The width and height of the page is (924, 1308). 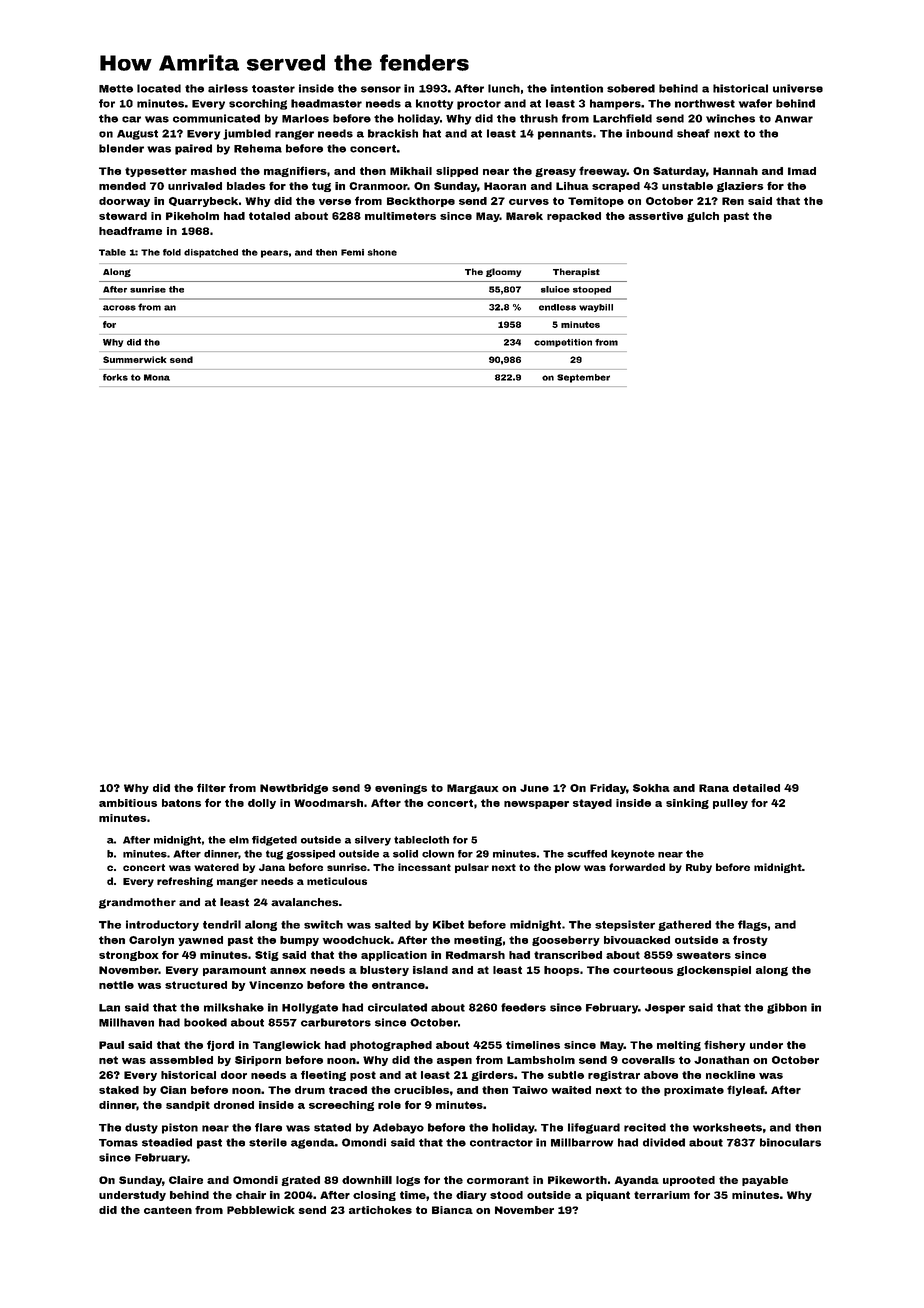 I want to click on magnifiers, so click(x=295, y=171).
